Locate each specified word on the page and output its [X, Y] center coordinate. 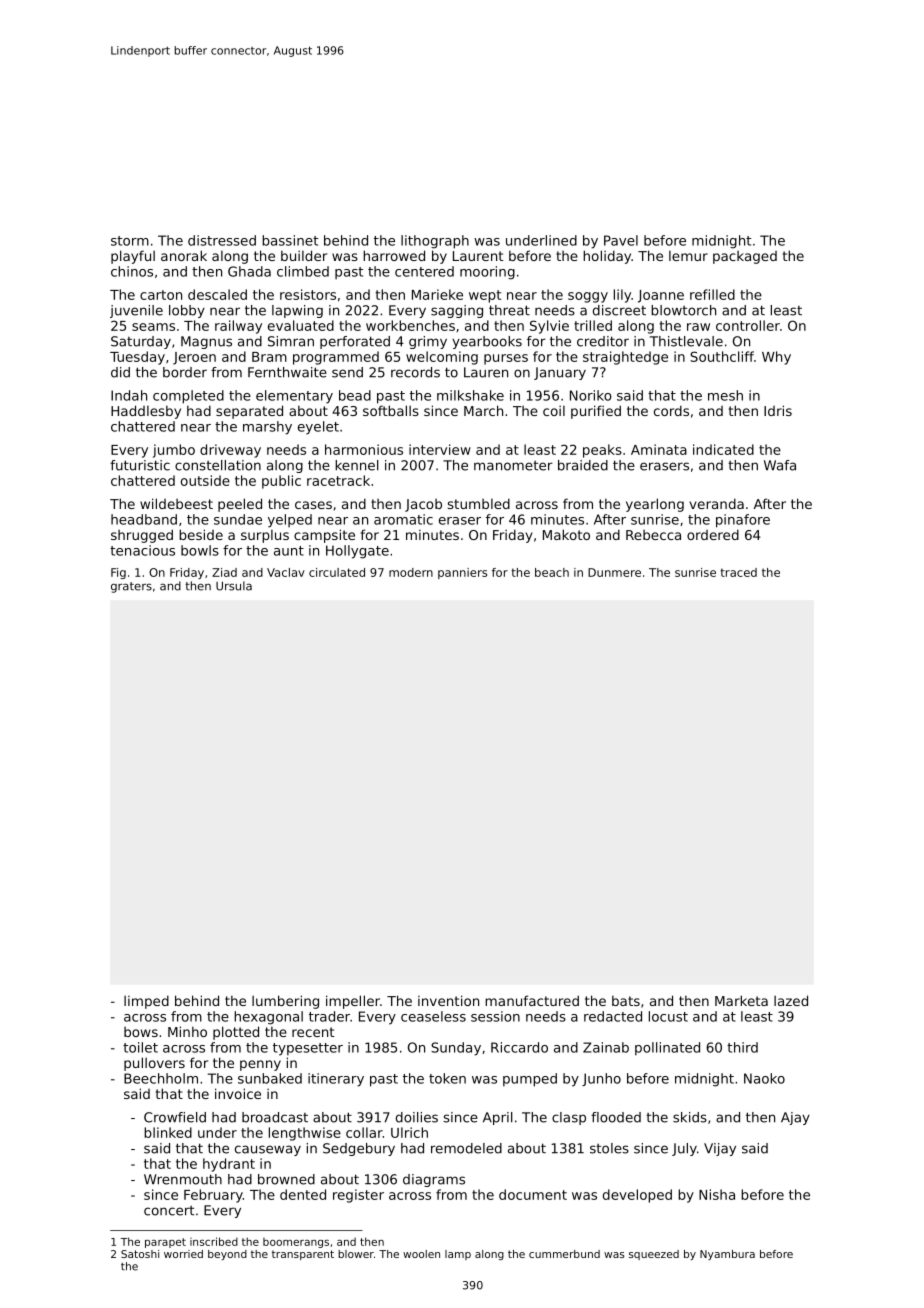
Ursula [234, 586]
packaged [745, 257]
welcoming [442, 358]
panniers [462, 573]
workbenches [410, 325]
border [185, 372]
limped [146, 1002]
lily [622, 296]
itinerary [336, 1080]
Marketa [741, 1000]
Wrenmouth [183, 1179]
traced [738, 572]
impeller [353, 1002]
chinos [132, 271]
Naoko [764, 1078]
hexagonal [268, 1018]
